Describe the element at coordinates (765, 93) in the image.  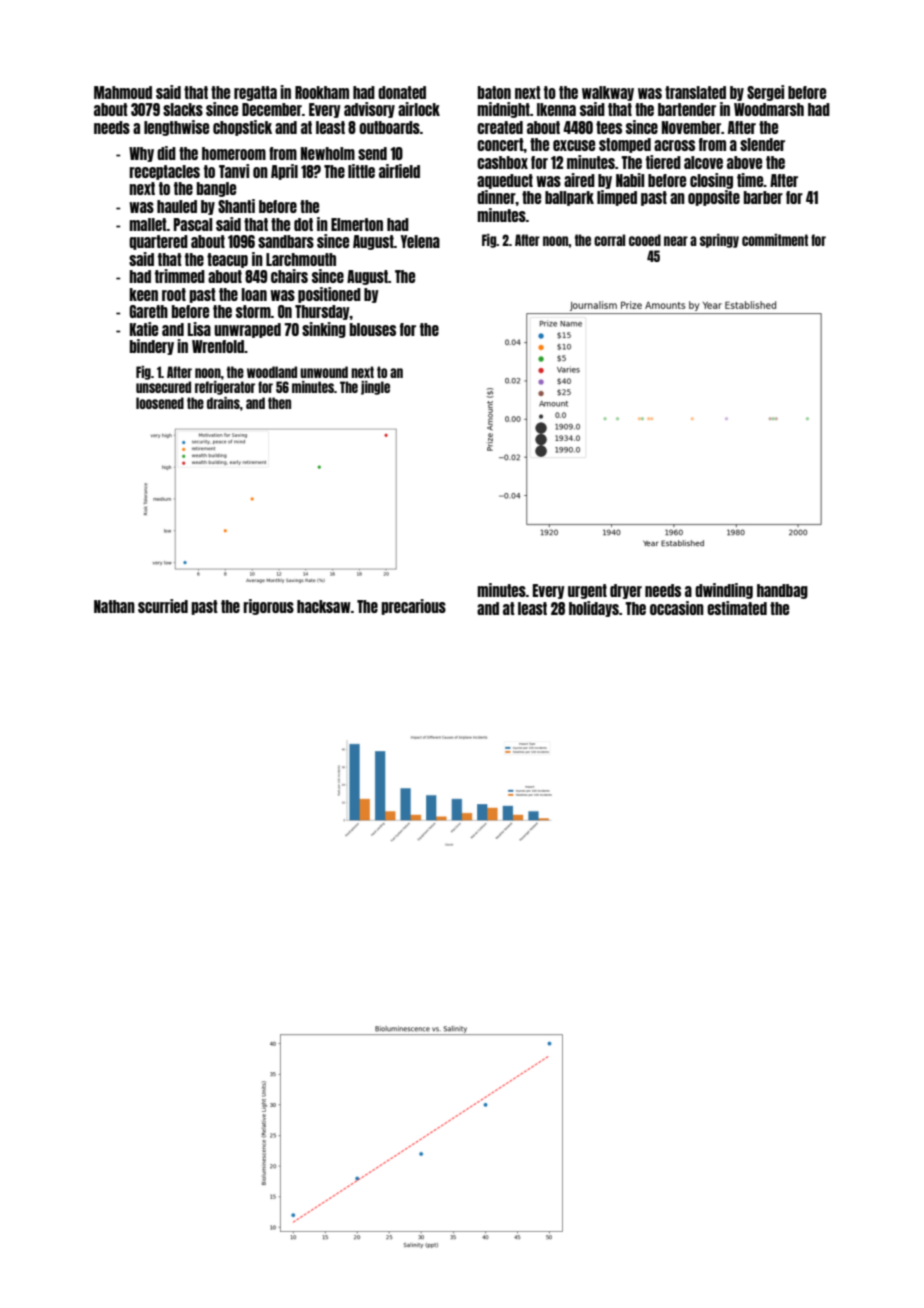
I see `Sergei` at that location.
